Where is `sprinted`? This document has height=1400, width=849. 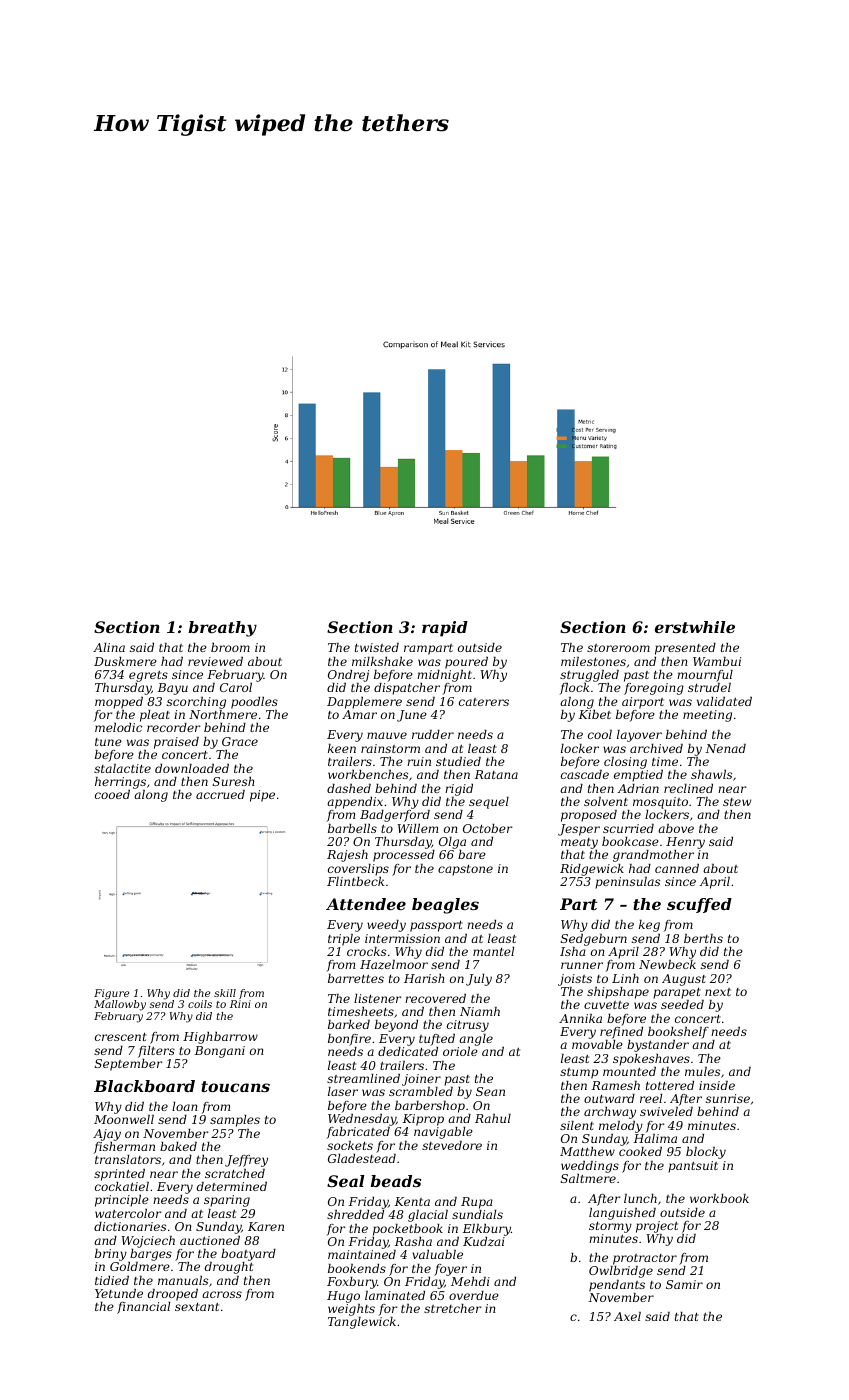
sprinted is located at coordinates (119, 1175).
